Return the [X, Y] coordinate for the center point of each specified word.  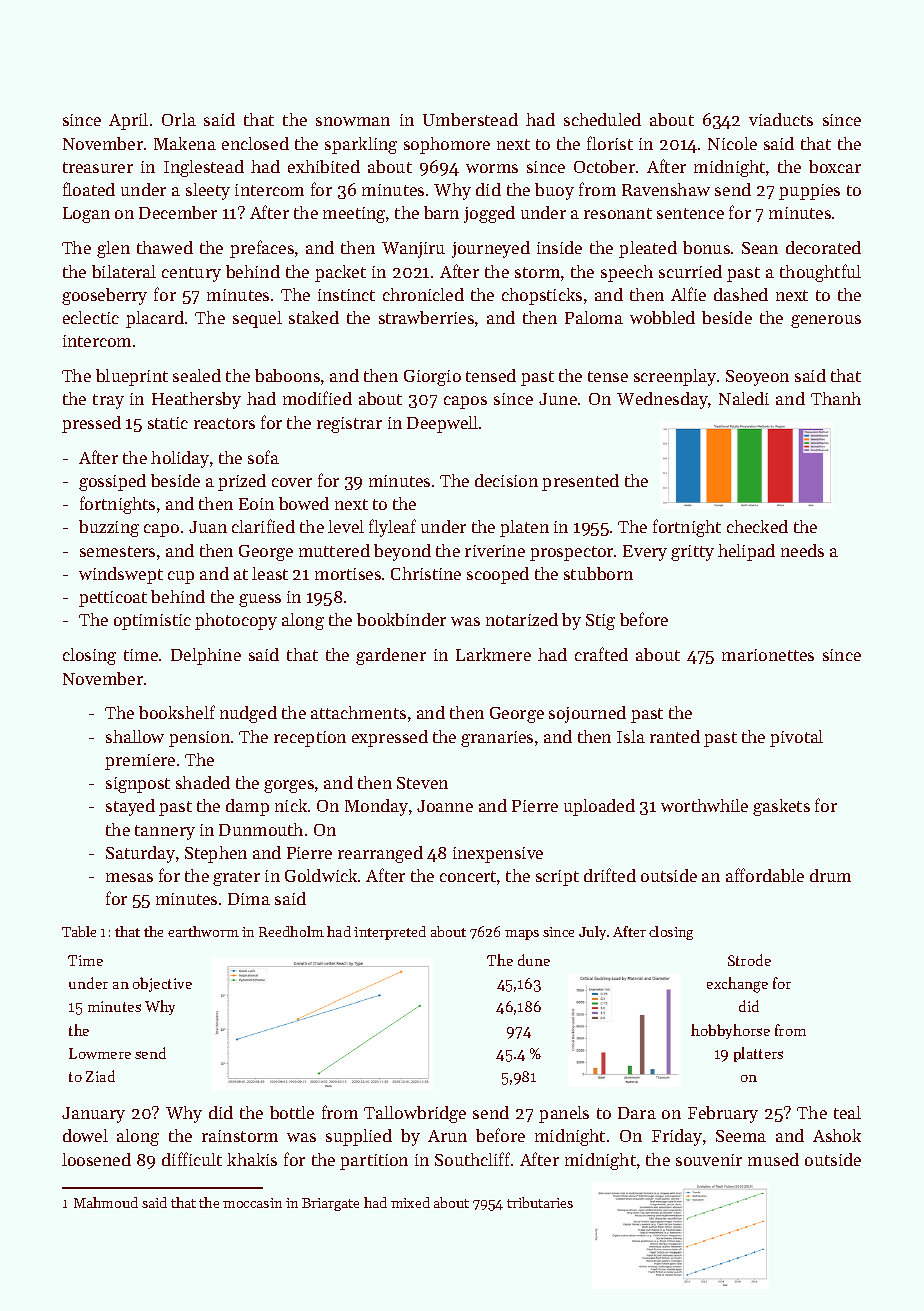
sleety [208, 191]
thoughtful [820, 273]
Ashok [837, 1135]
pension [199, 739]
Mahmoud [106, 1202]
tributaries [540, 1202]
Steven [422, 783]
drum [830, 875]
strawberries [426, 317]
